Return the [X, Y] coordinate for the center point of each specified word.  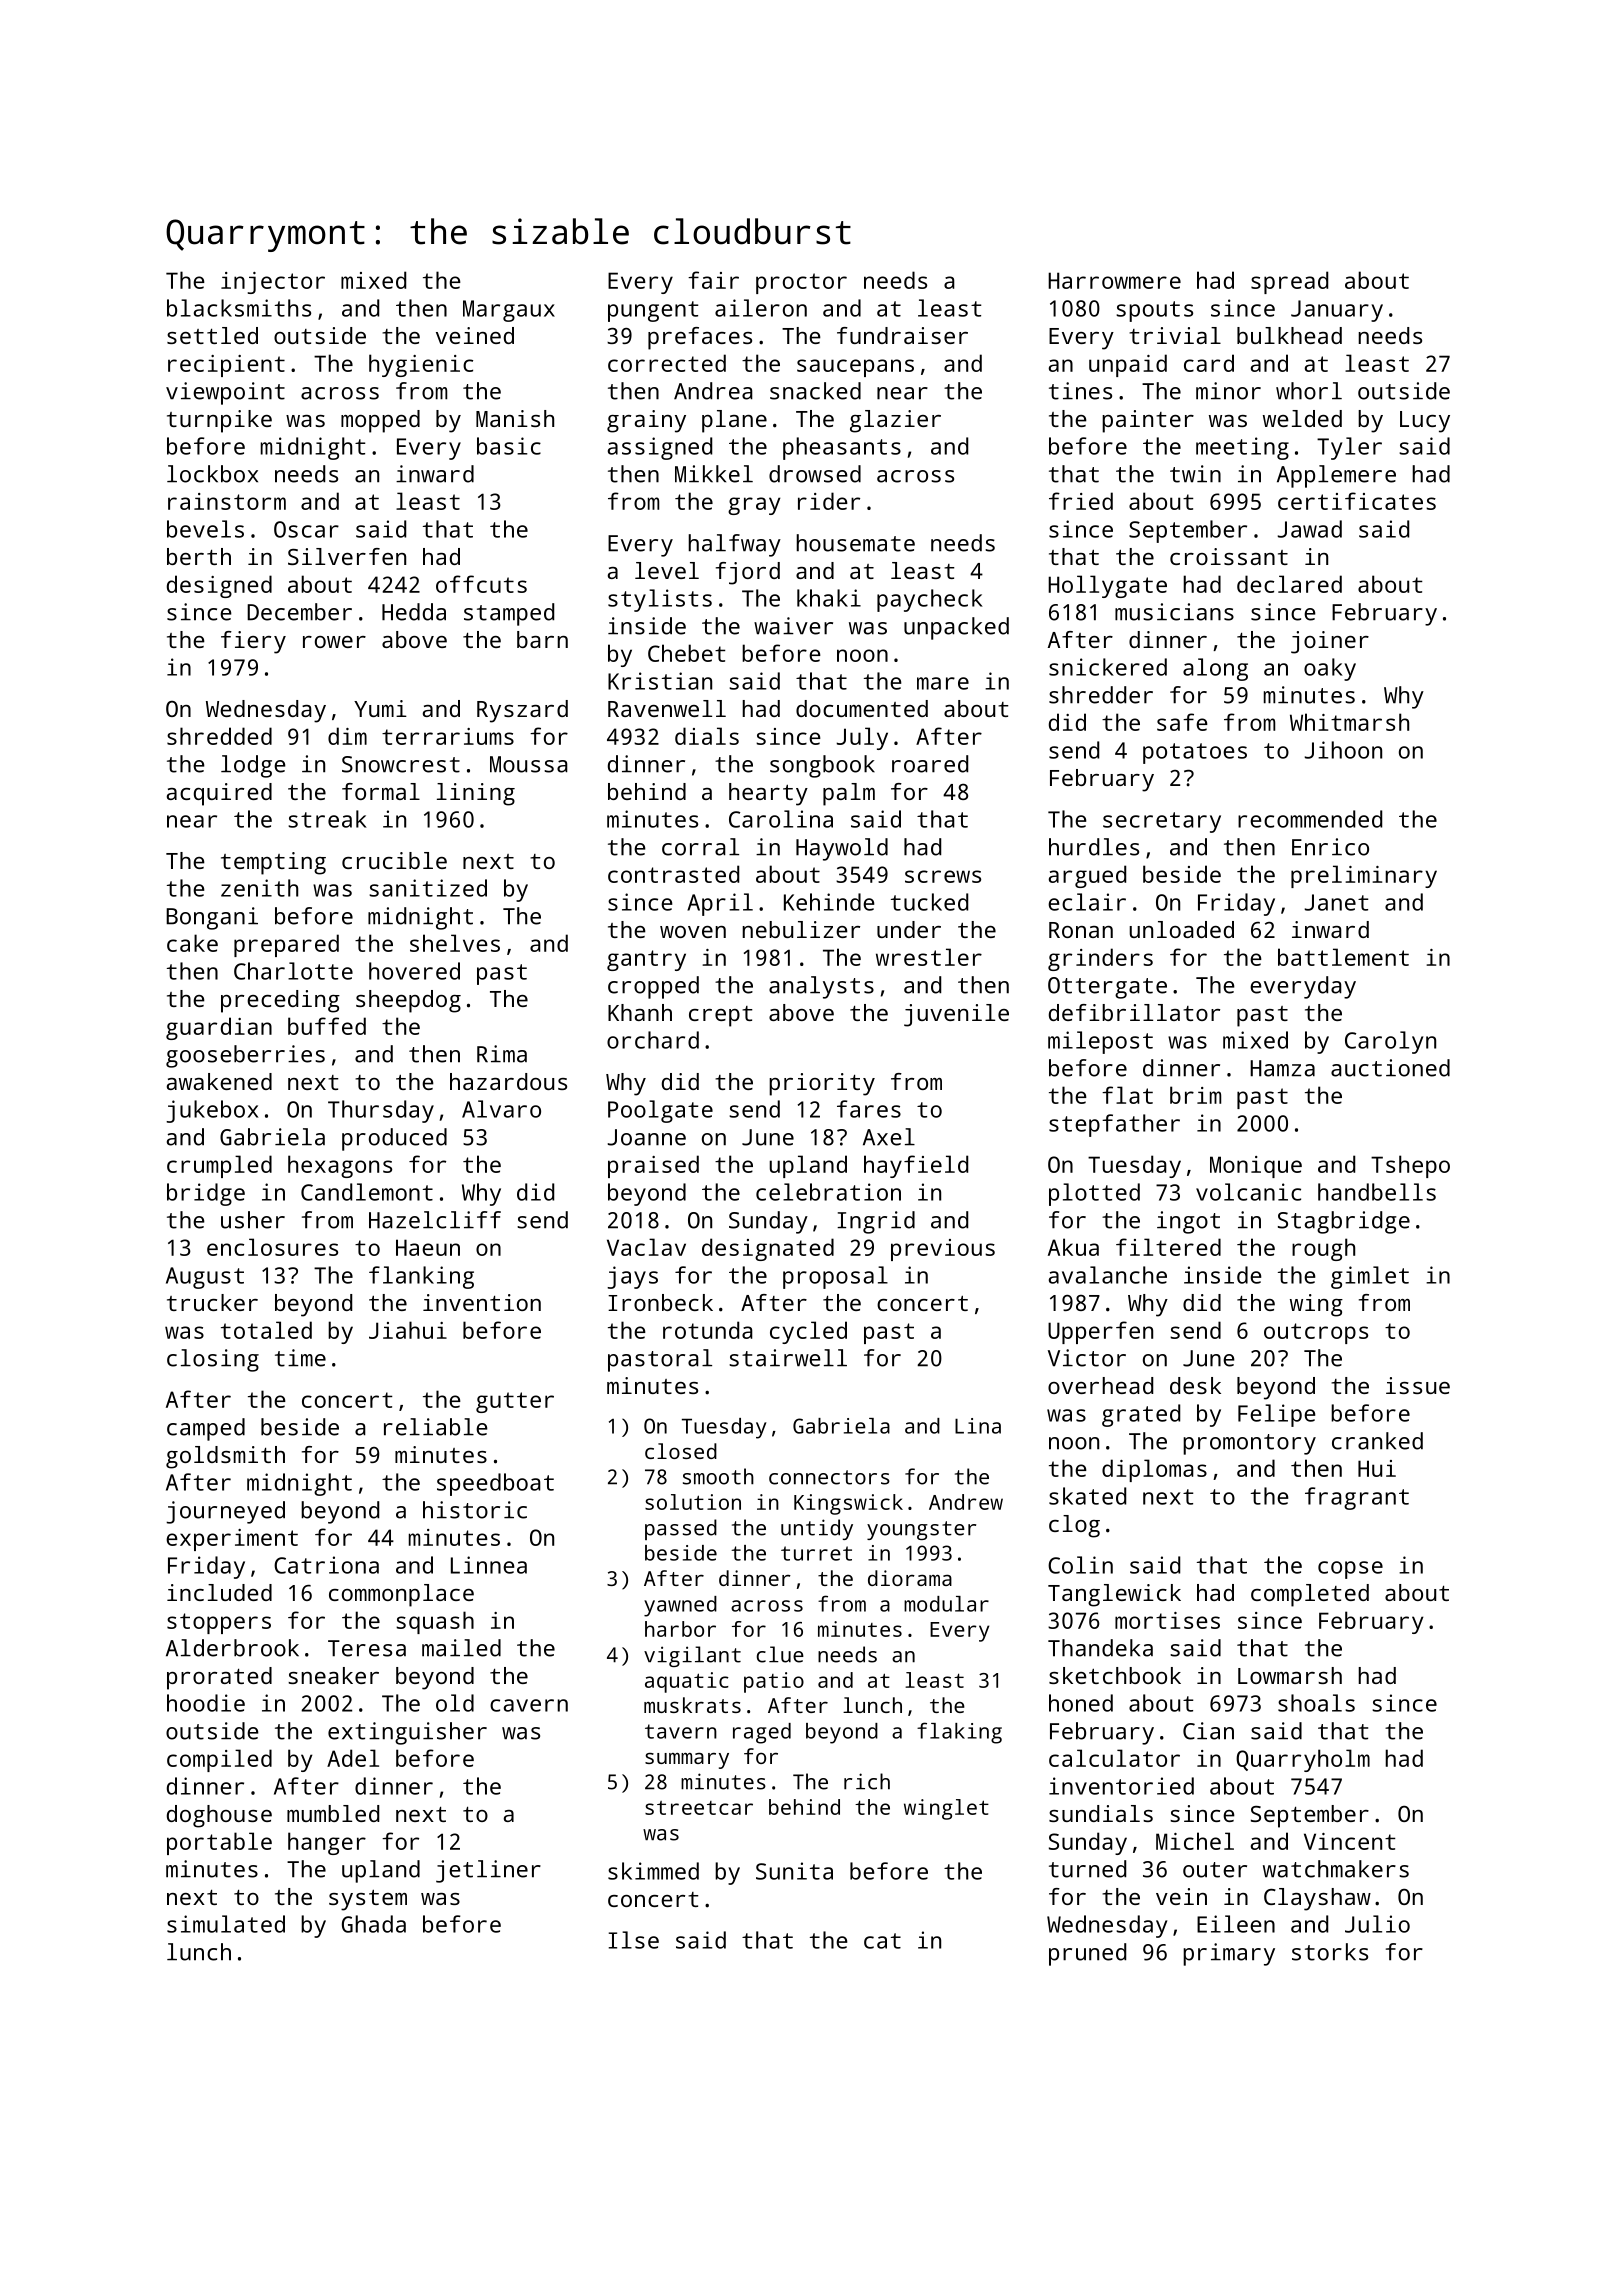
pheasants [842, 448]
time [300, 1358]
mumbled [333, 1813]
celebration [828, 1192]
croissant [1229, 556]
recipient [226, 366]
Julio [1377, 1924]
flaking [959, 1733]
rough [1323, 1249]
